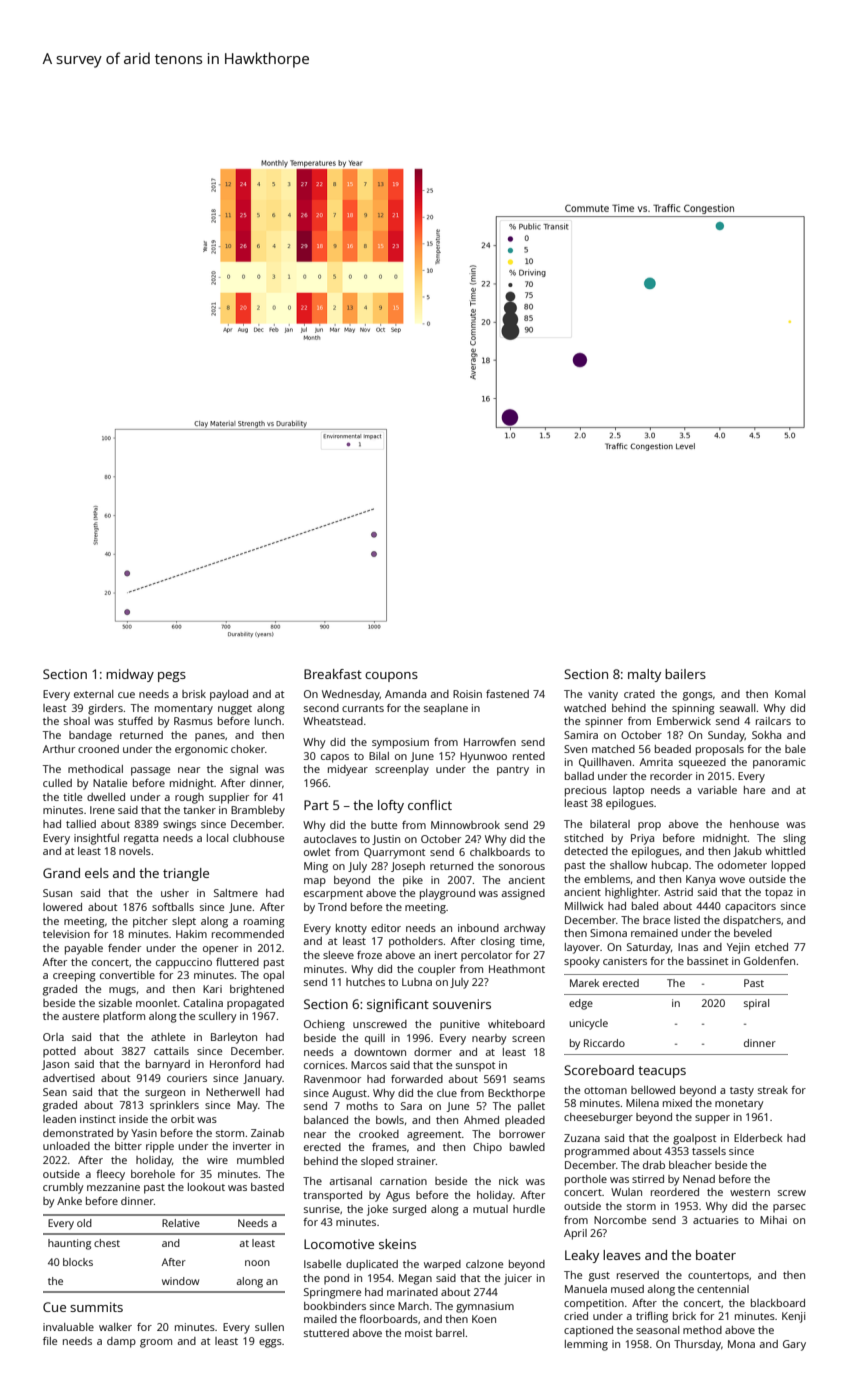 The width and height of the image is (849, 1400). Describe the element at coordinates (467, 694) in the image. I see `Roisin` at that location.
